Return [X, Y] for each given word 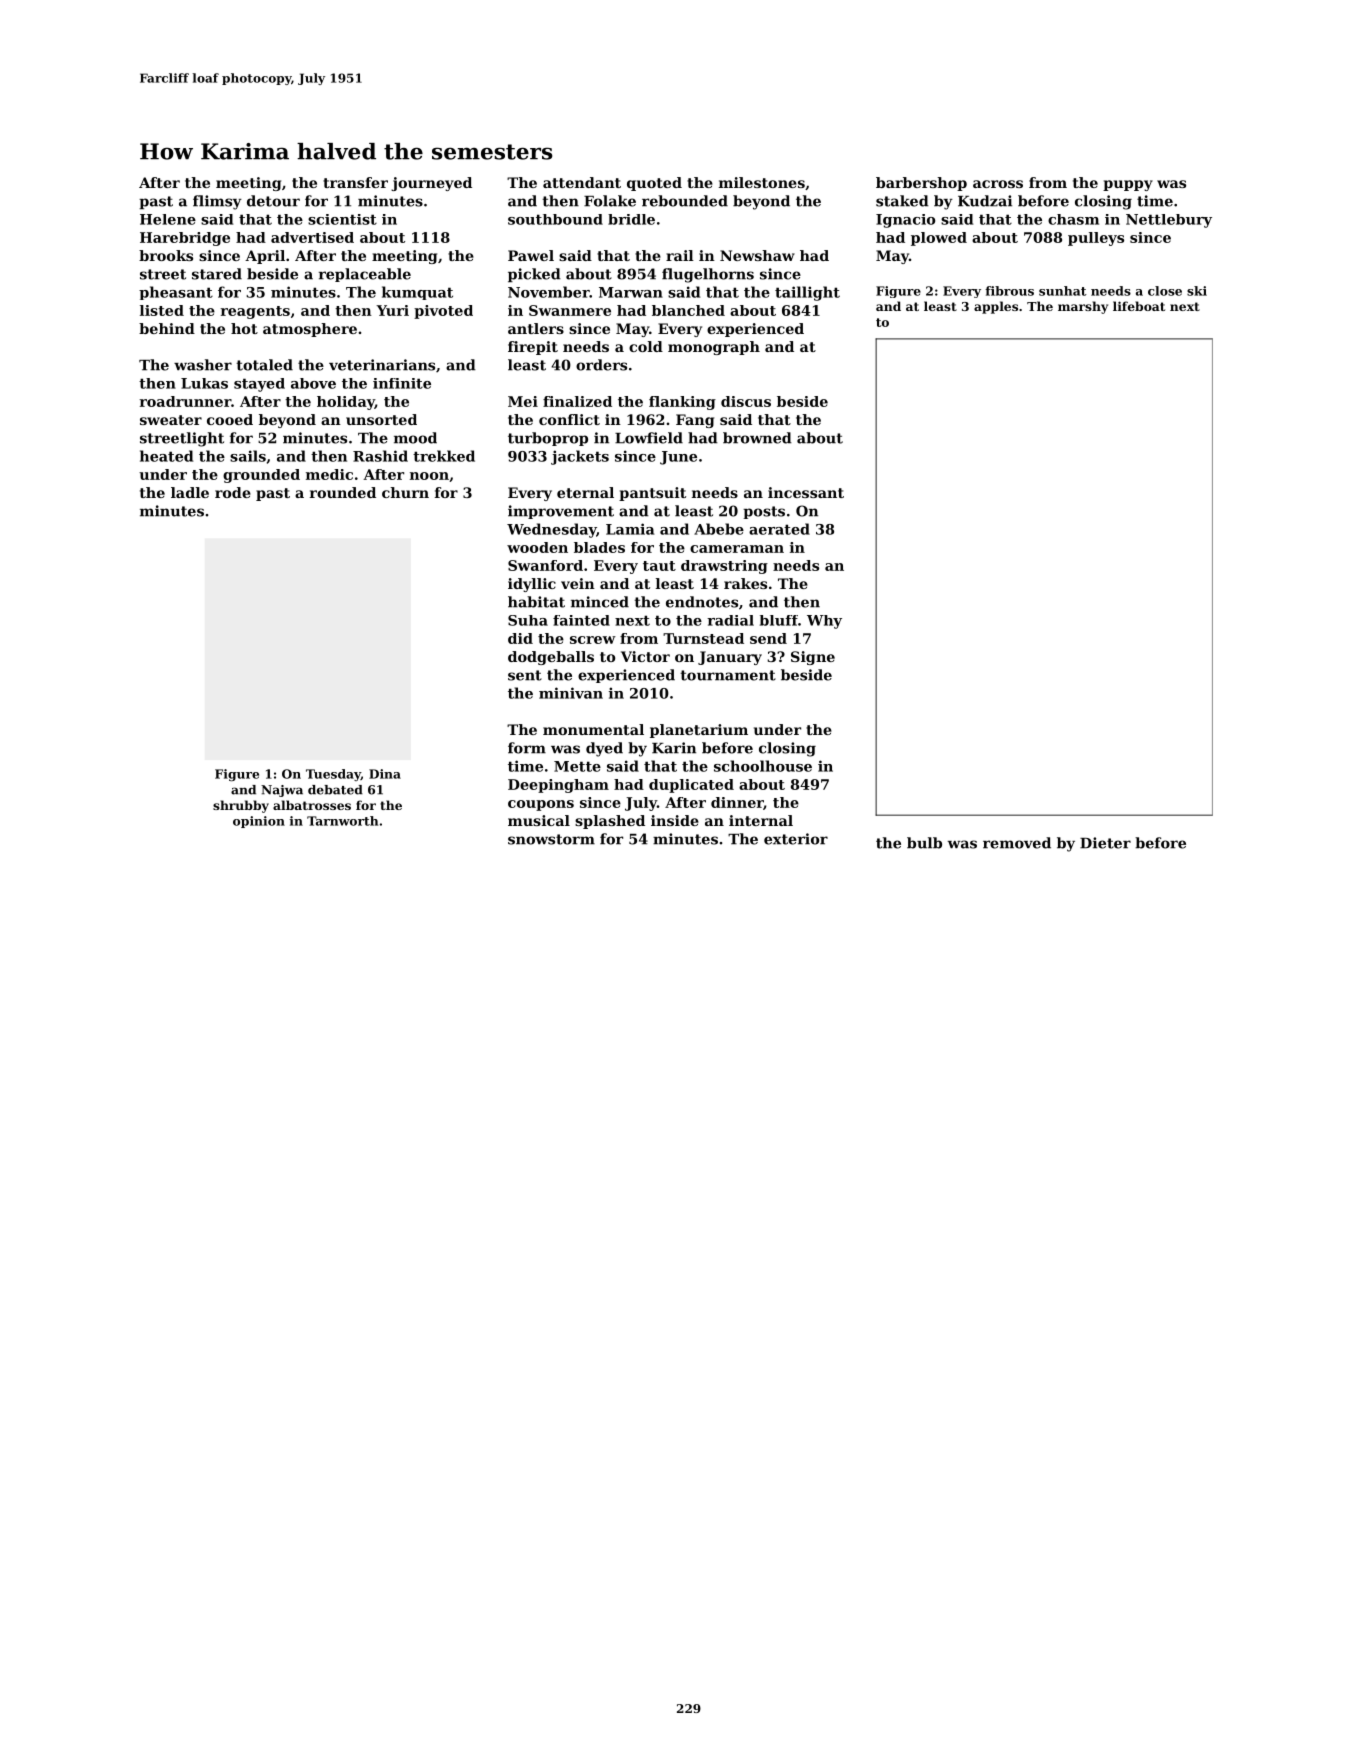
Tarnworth [342, 821]
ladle [190, 492]
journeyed [431, 184]
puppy [1128, 185]
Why [824, 622]
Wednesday [551, 530]
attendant [582, 182]
